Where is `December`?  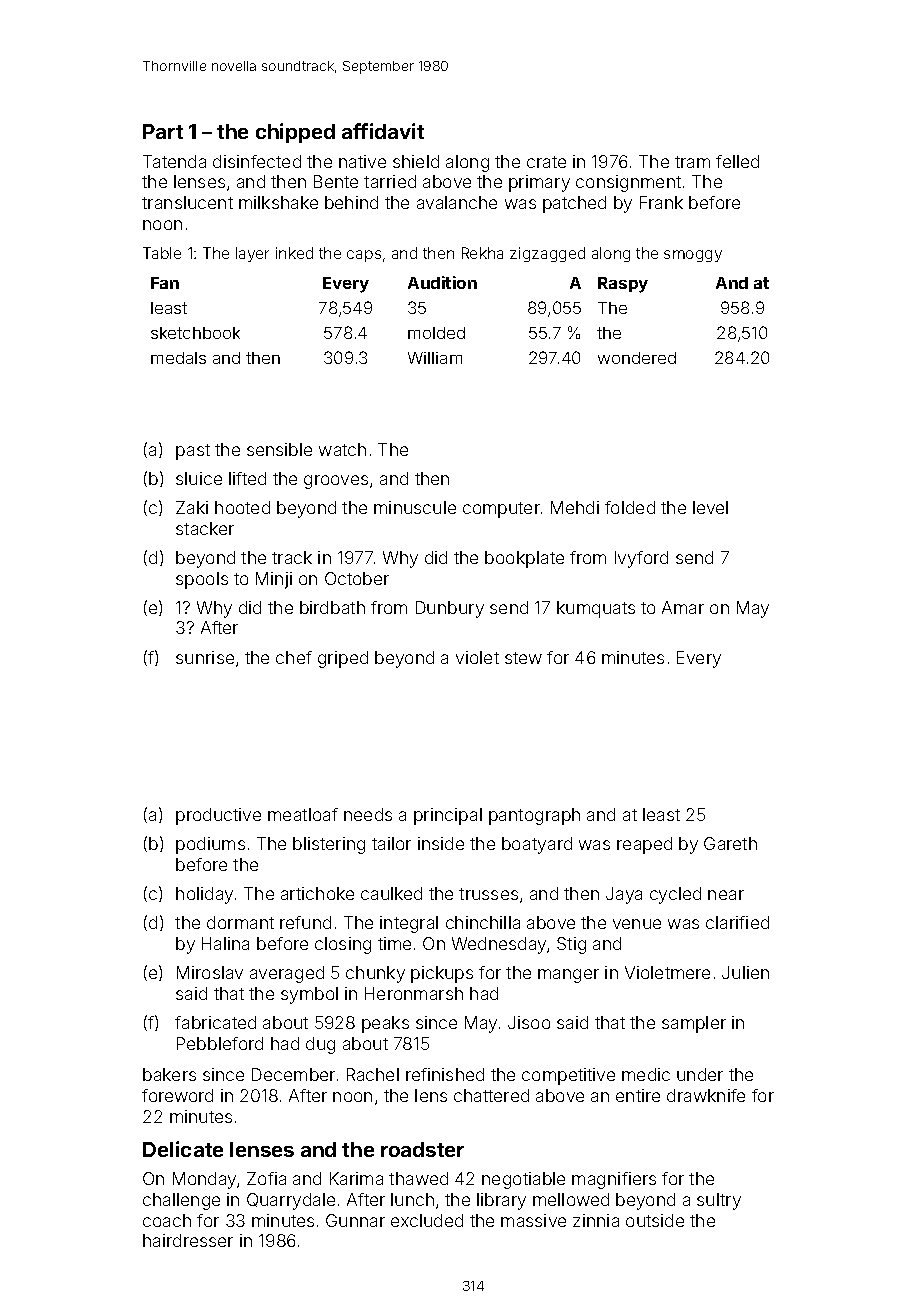 December is located at coordinates (293, 1074).
